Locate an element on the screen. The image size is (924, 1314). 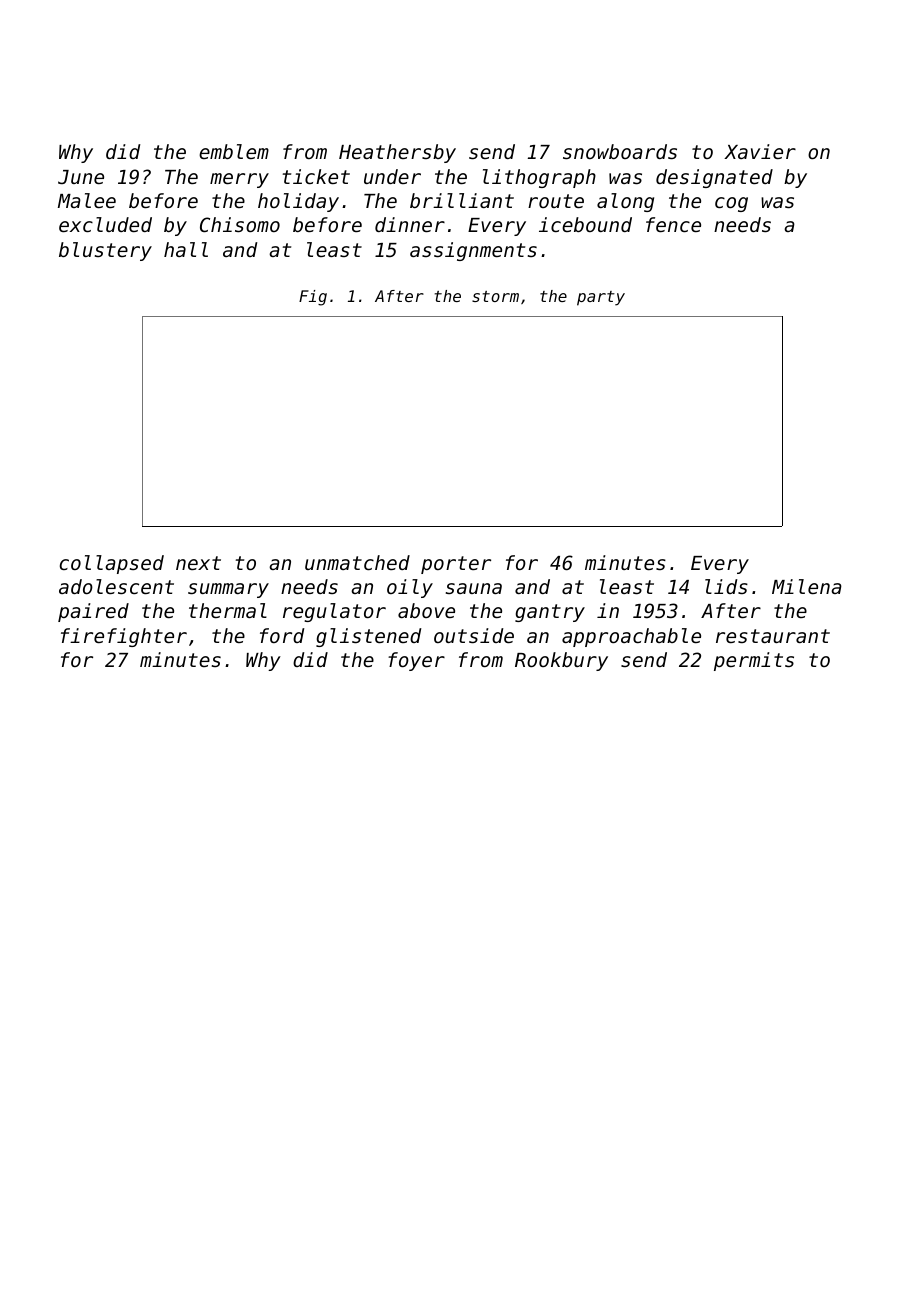
next is located at coordinates (198, 563).
